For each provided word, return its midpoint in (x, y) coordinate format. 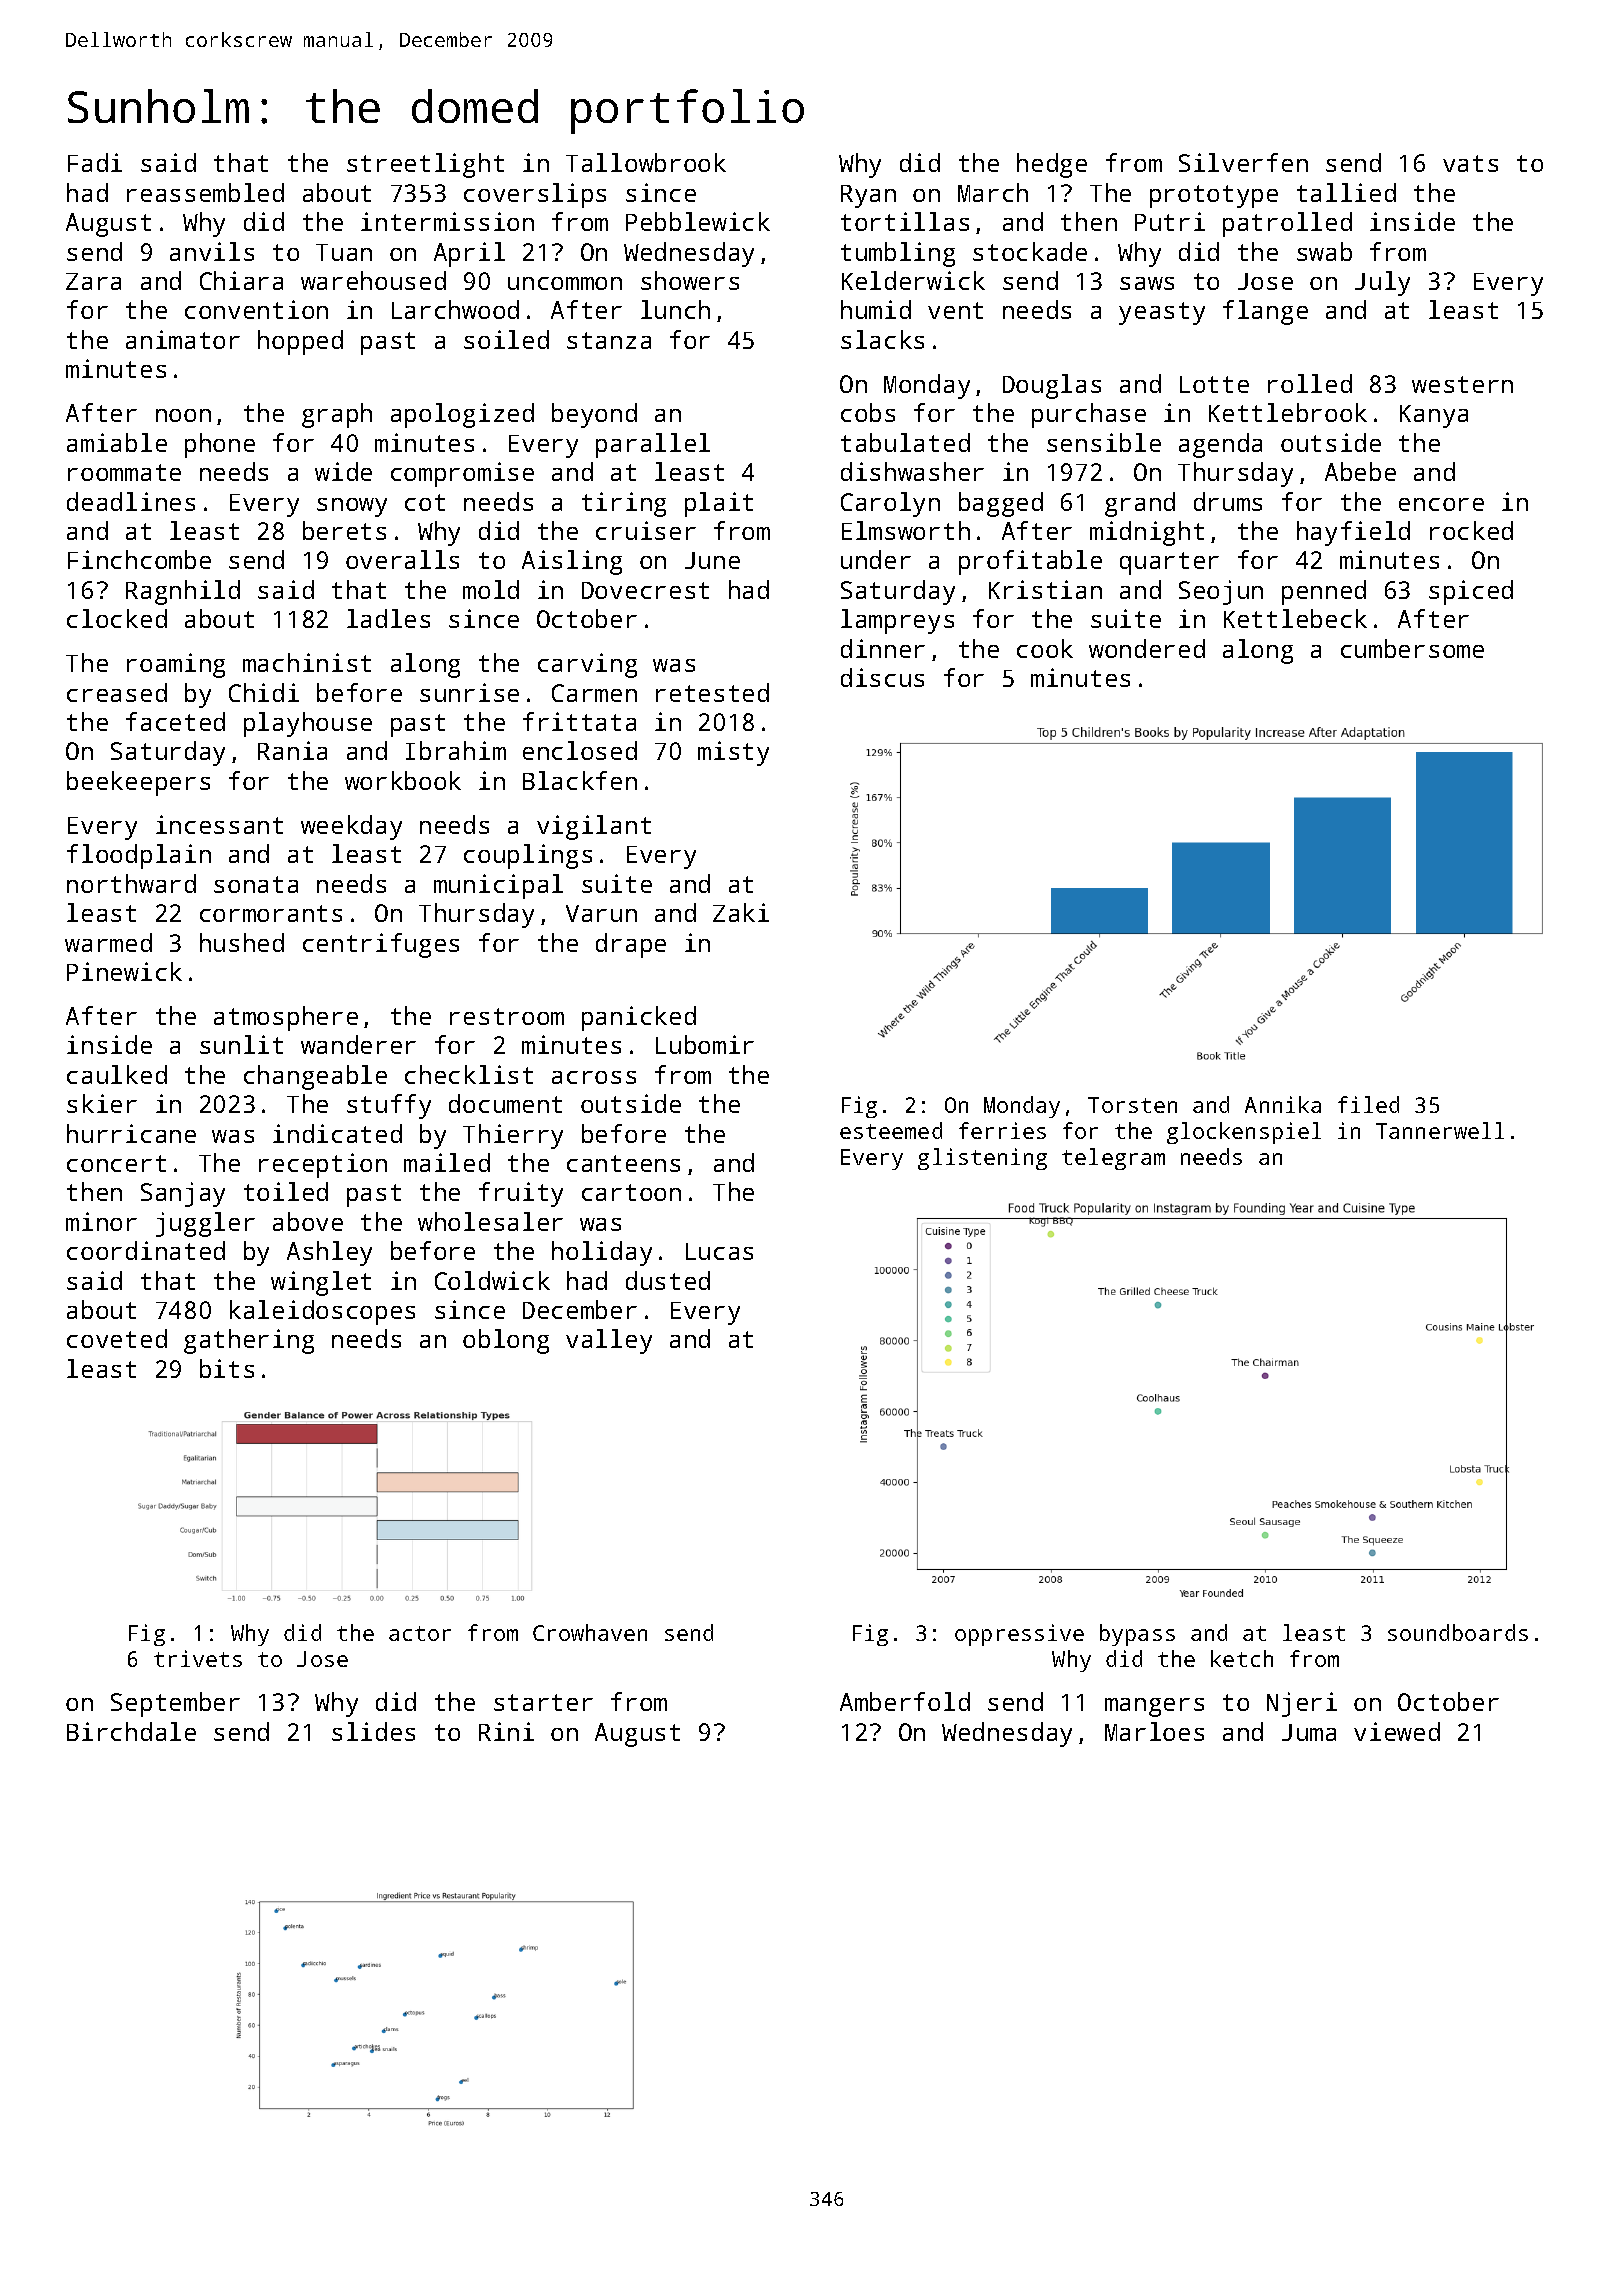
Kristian (1045, 589)
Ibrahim (456, 750)
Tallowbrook (646, 162)
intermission (447, 221)
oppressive (1019, 1635)
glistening (982, 1159)
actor (420, 1633)
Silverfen (1243, 162)
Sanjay (183, 1194)
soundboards (1458, 1632)
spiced (1471, 592)
